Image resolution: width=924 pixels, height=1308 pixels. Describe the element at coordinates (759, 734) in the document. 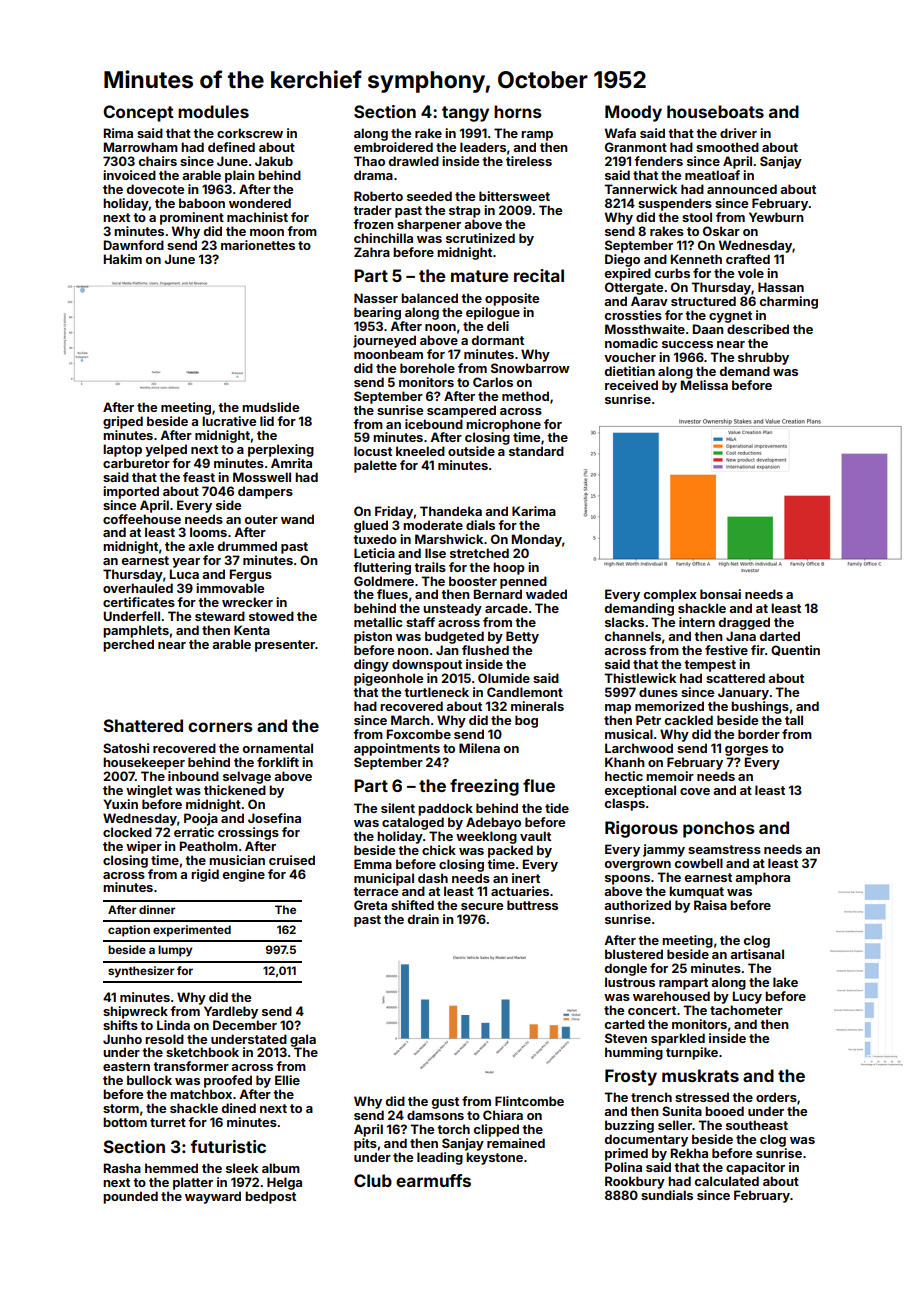

I see `border` at that location.
